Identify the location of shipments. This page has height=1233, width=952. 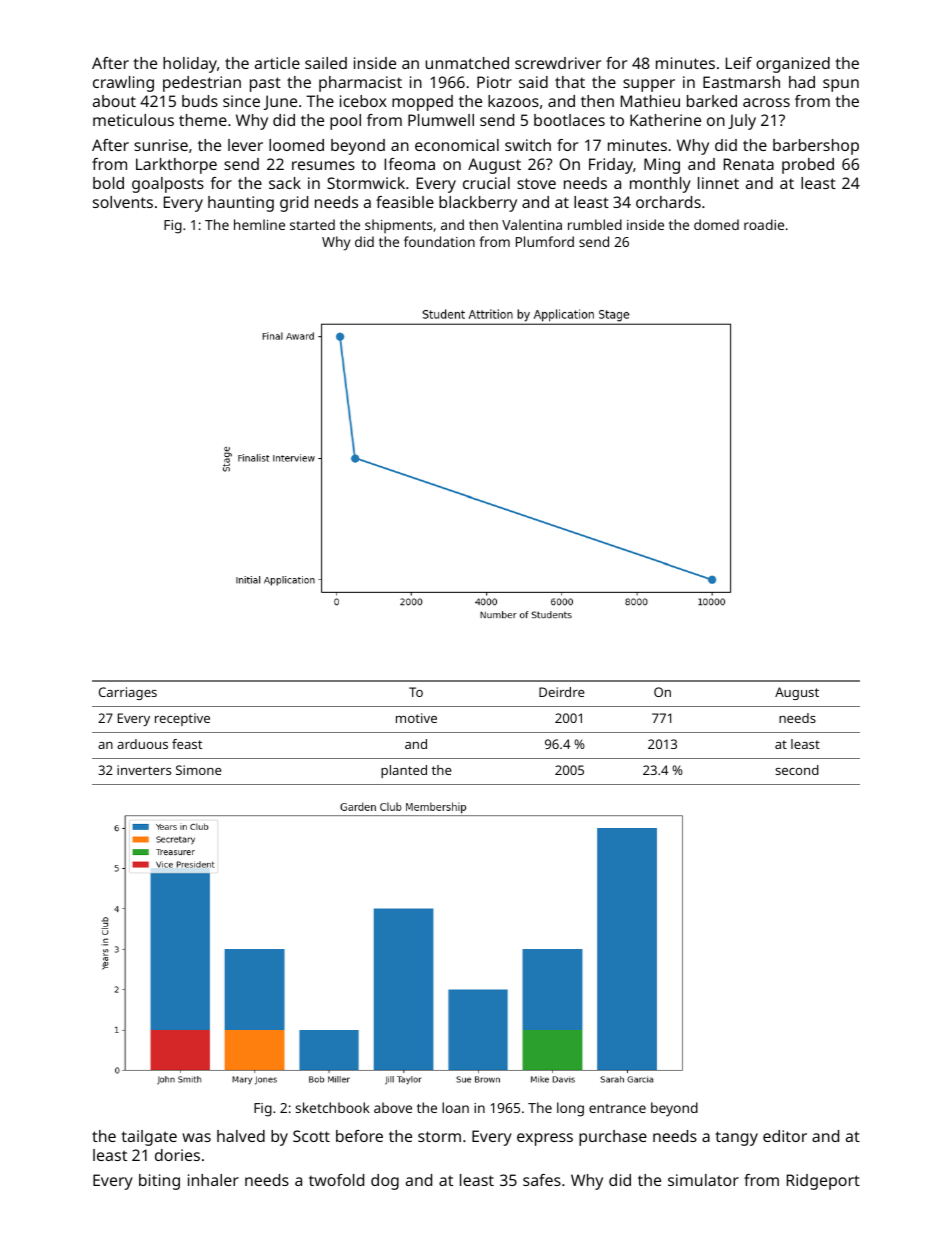
(398, 226).
